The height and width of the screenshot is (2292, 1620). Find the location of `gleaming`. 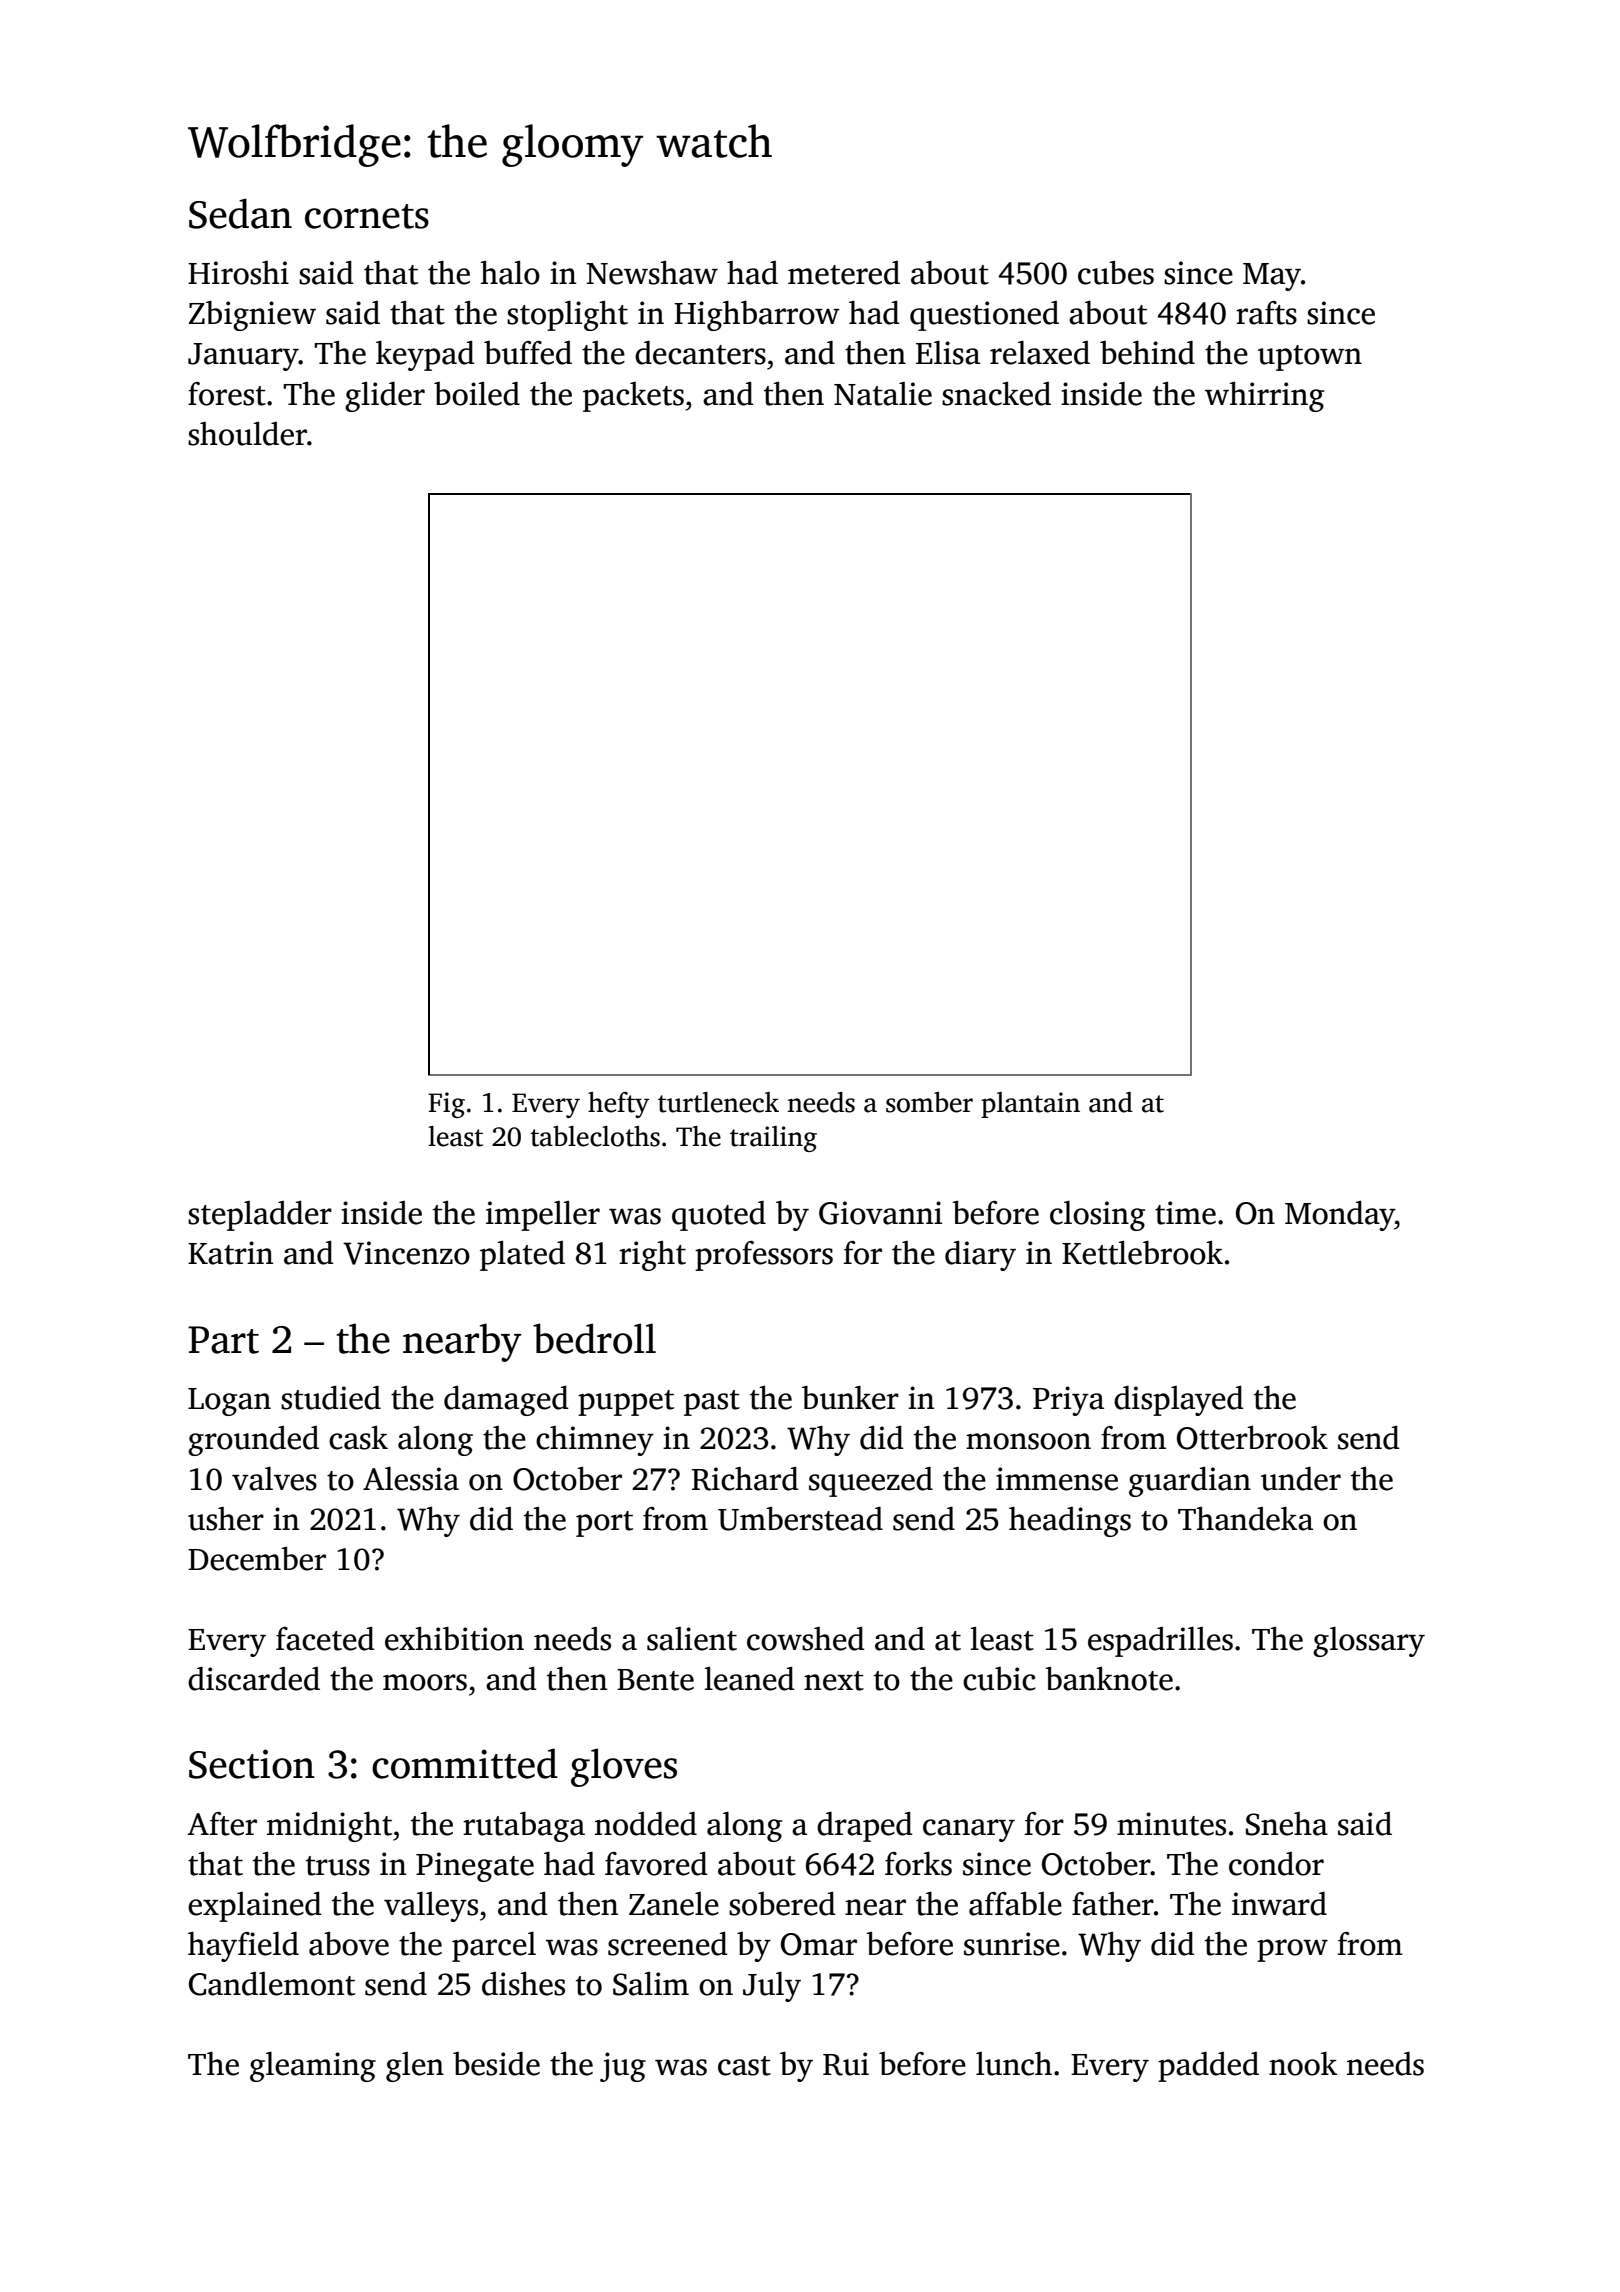

gleaming is located at coordinates (313, 2067).
